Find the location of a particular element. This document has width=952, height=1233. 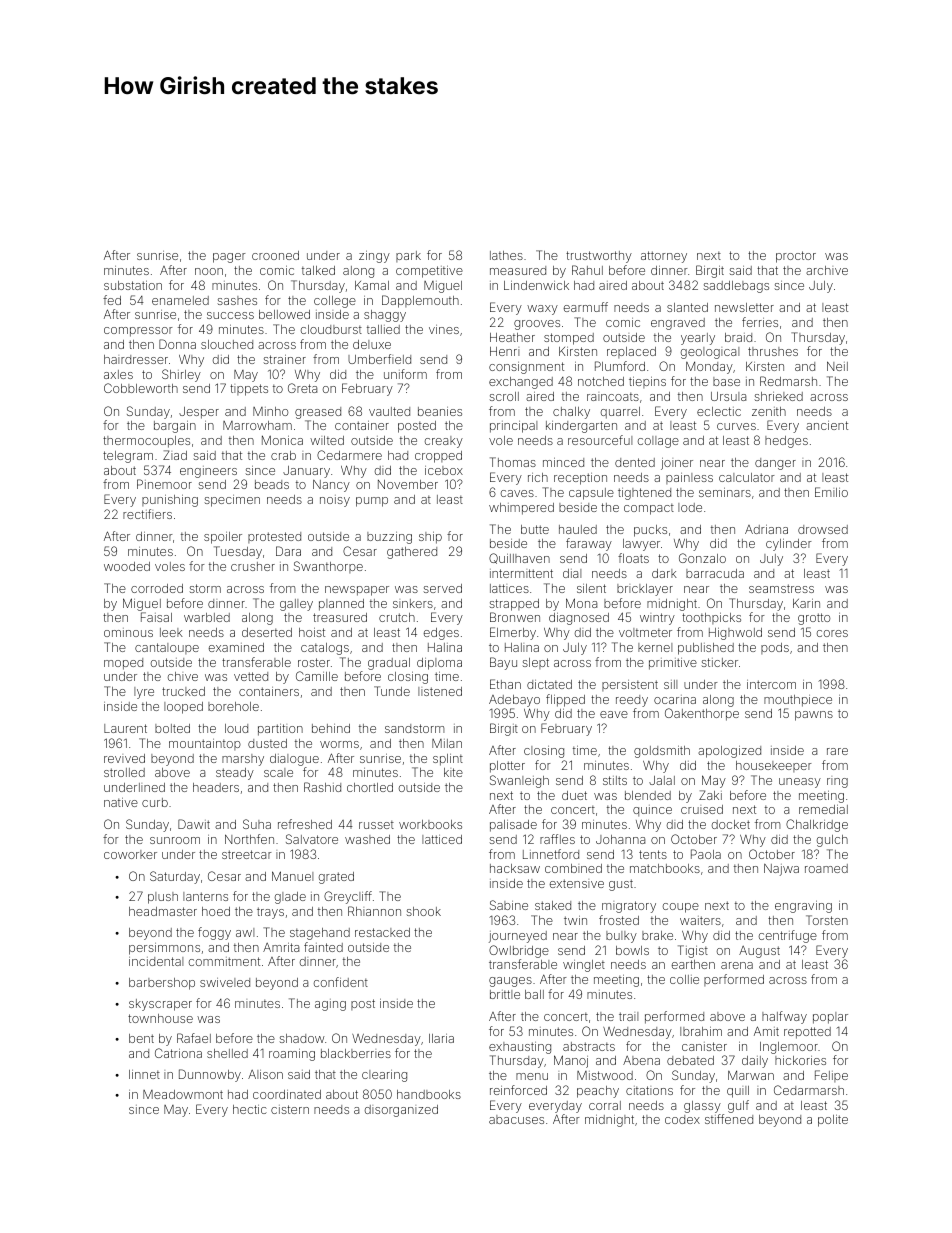

bent is located at coordinates (141, 1038).
